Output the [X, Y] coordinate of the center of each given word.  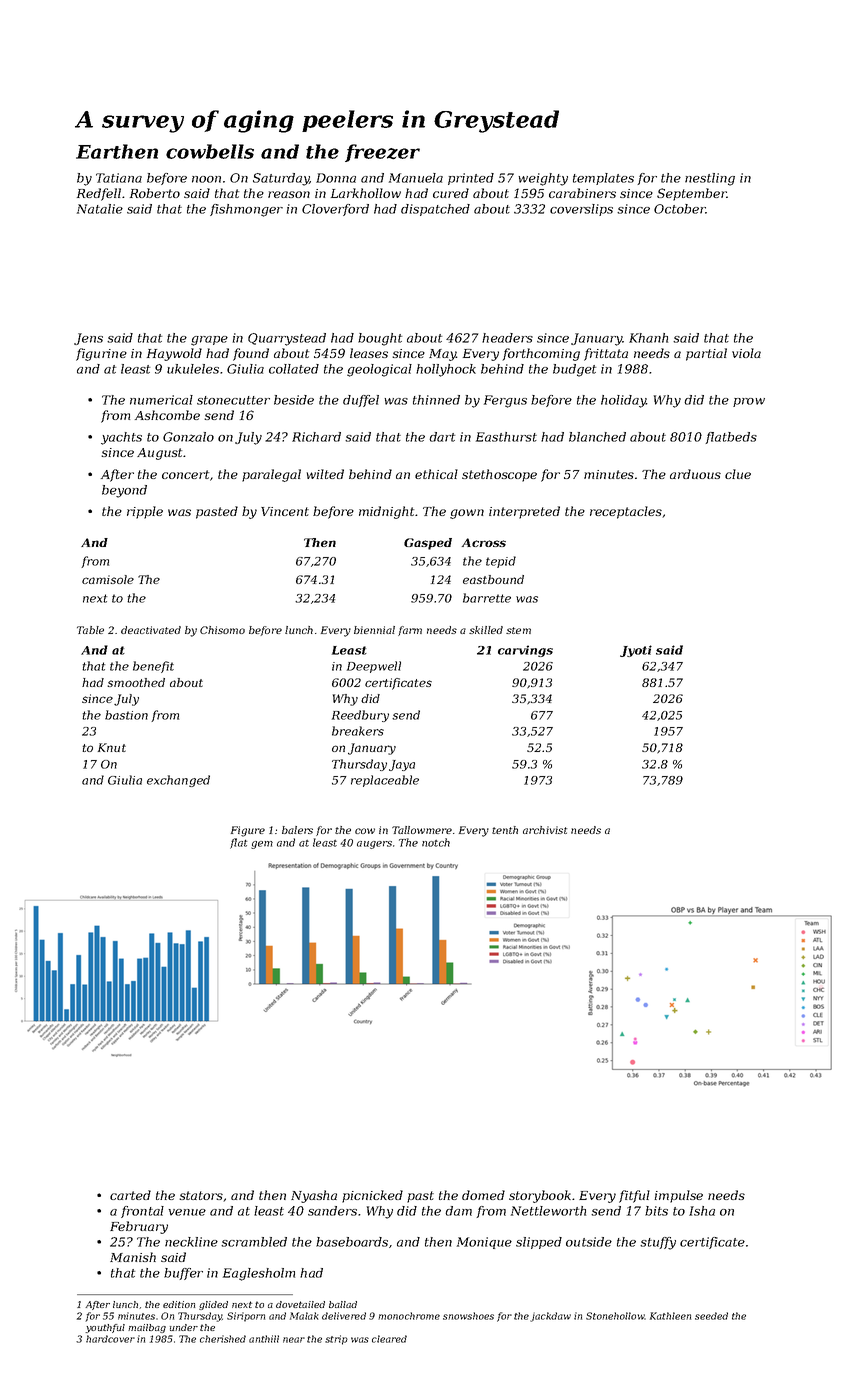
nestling [710, 179]
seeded [711, 1316]
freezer [382, 153]
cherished [223, 1339]
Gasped [428, 544]
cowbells [210, 151]
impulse [678, 1196]
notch [436, 842]
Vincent [285, 511]
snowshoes [468, 1316]
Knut [112, 747]
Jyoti [636, 651]
